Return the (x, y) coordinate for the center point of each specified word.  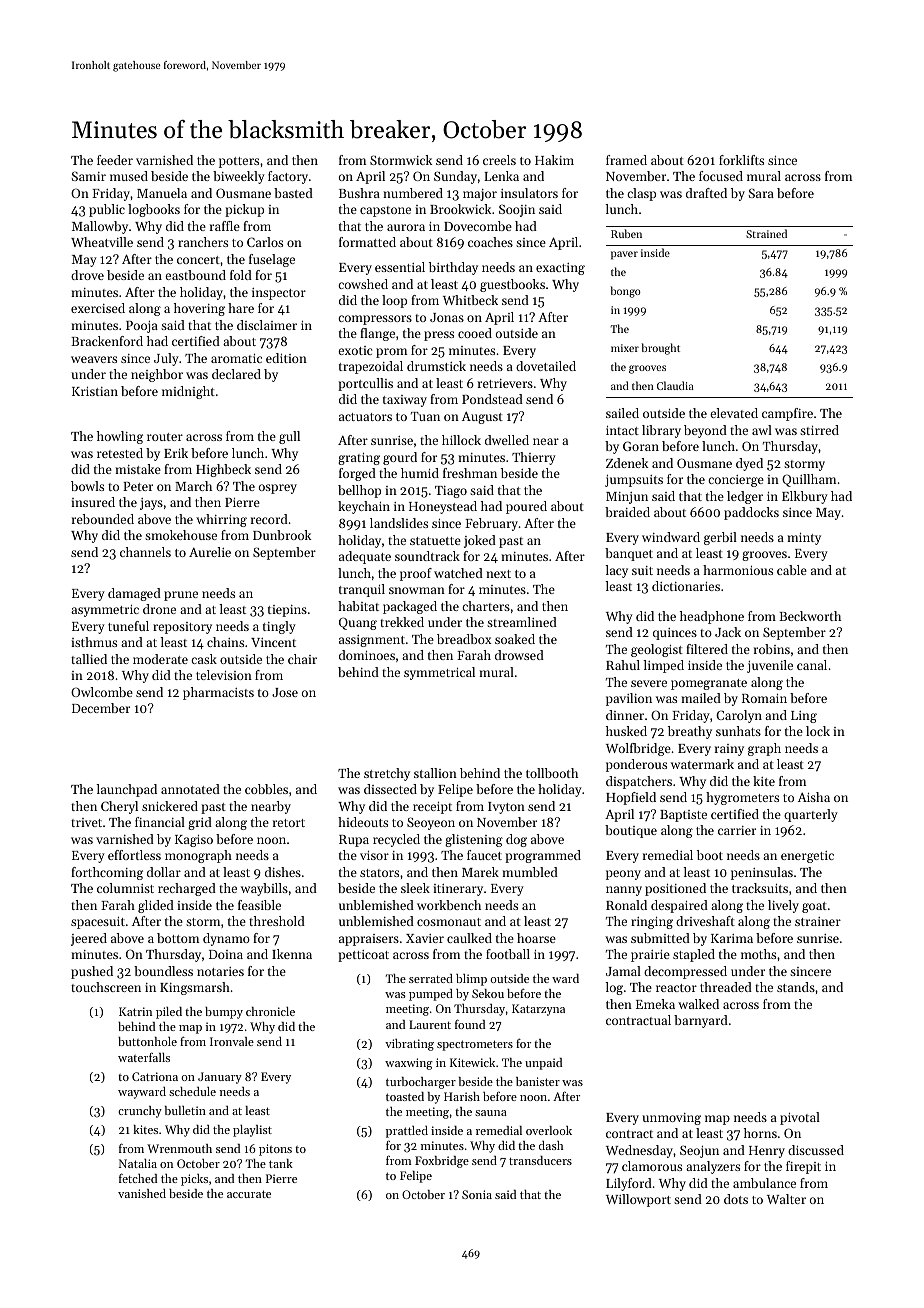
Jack (728, 632)
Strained (766, 233)
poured (526, 507)
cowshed (363, 284)
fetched (138, 1178)
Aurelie (210, 552)
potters (239, 162)
